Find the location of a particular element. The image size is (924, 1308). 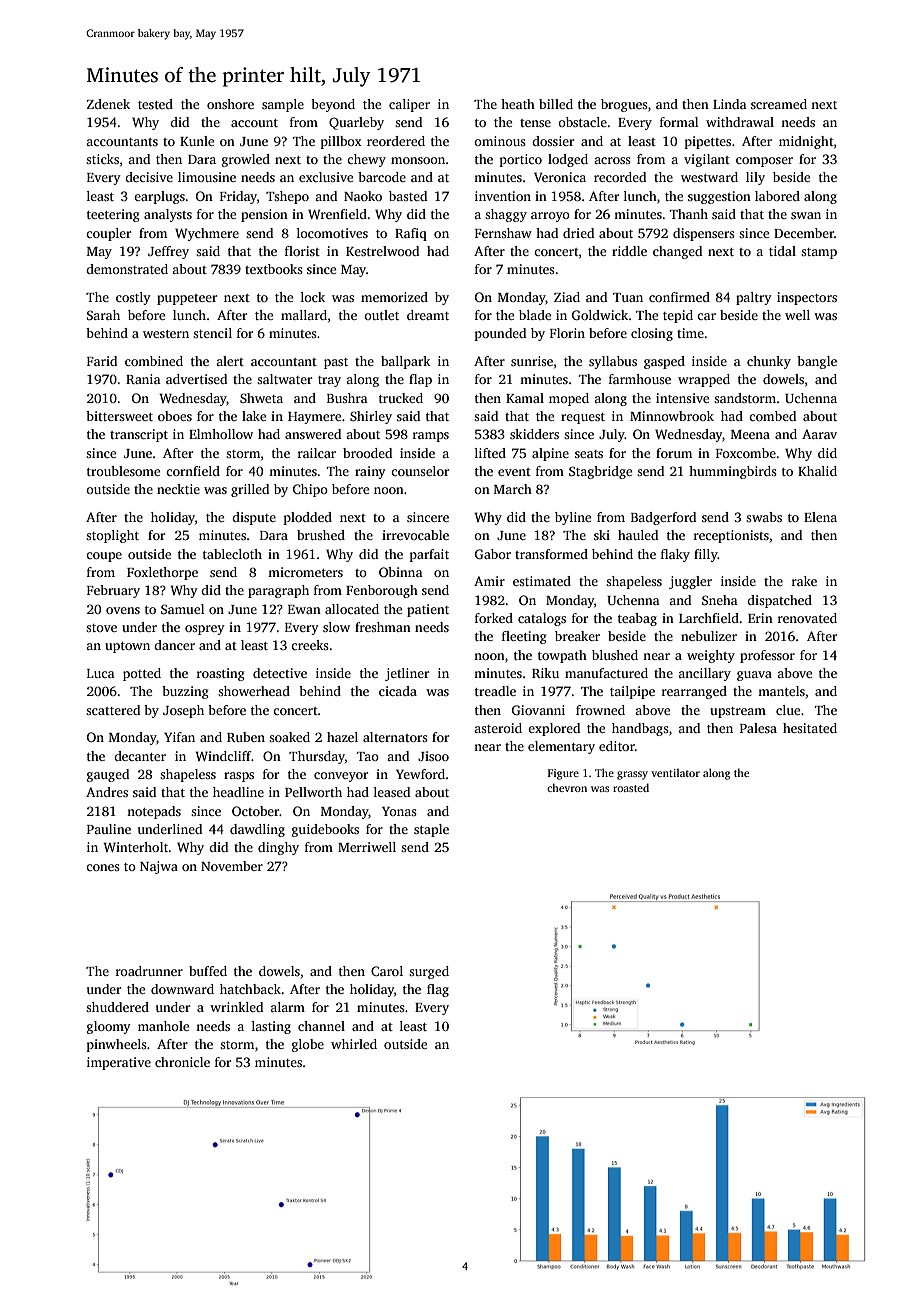

ballpark is located at coordinates (406, 362).
